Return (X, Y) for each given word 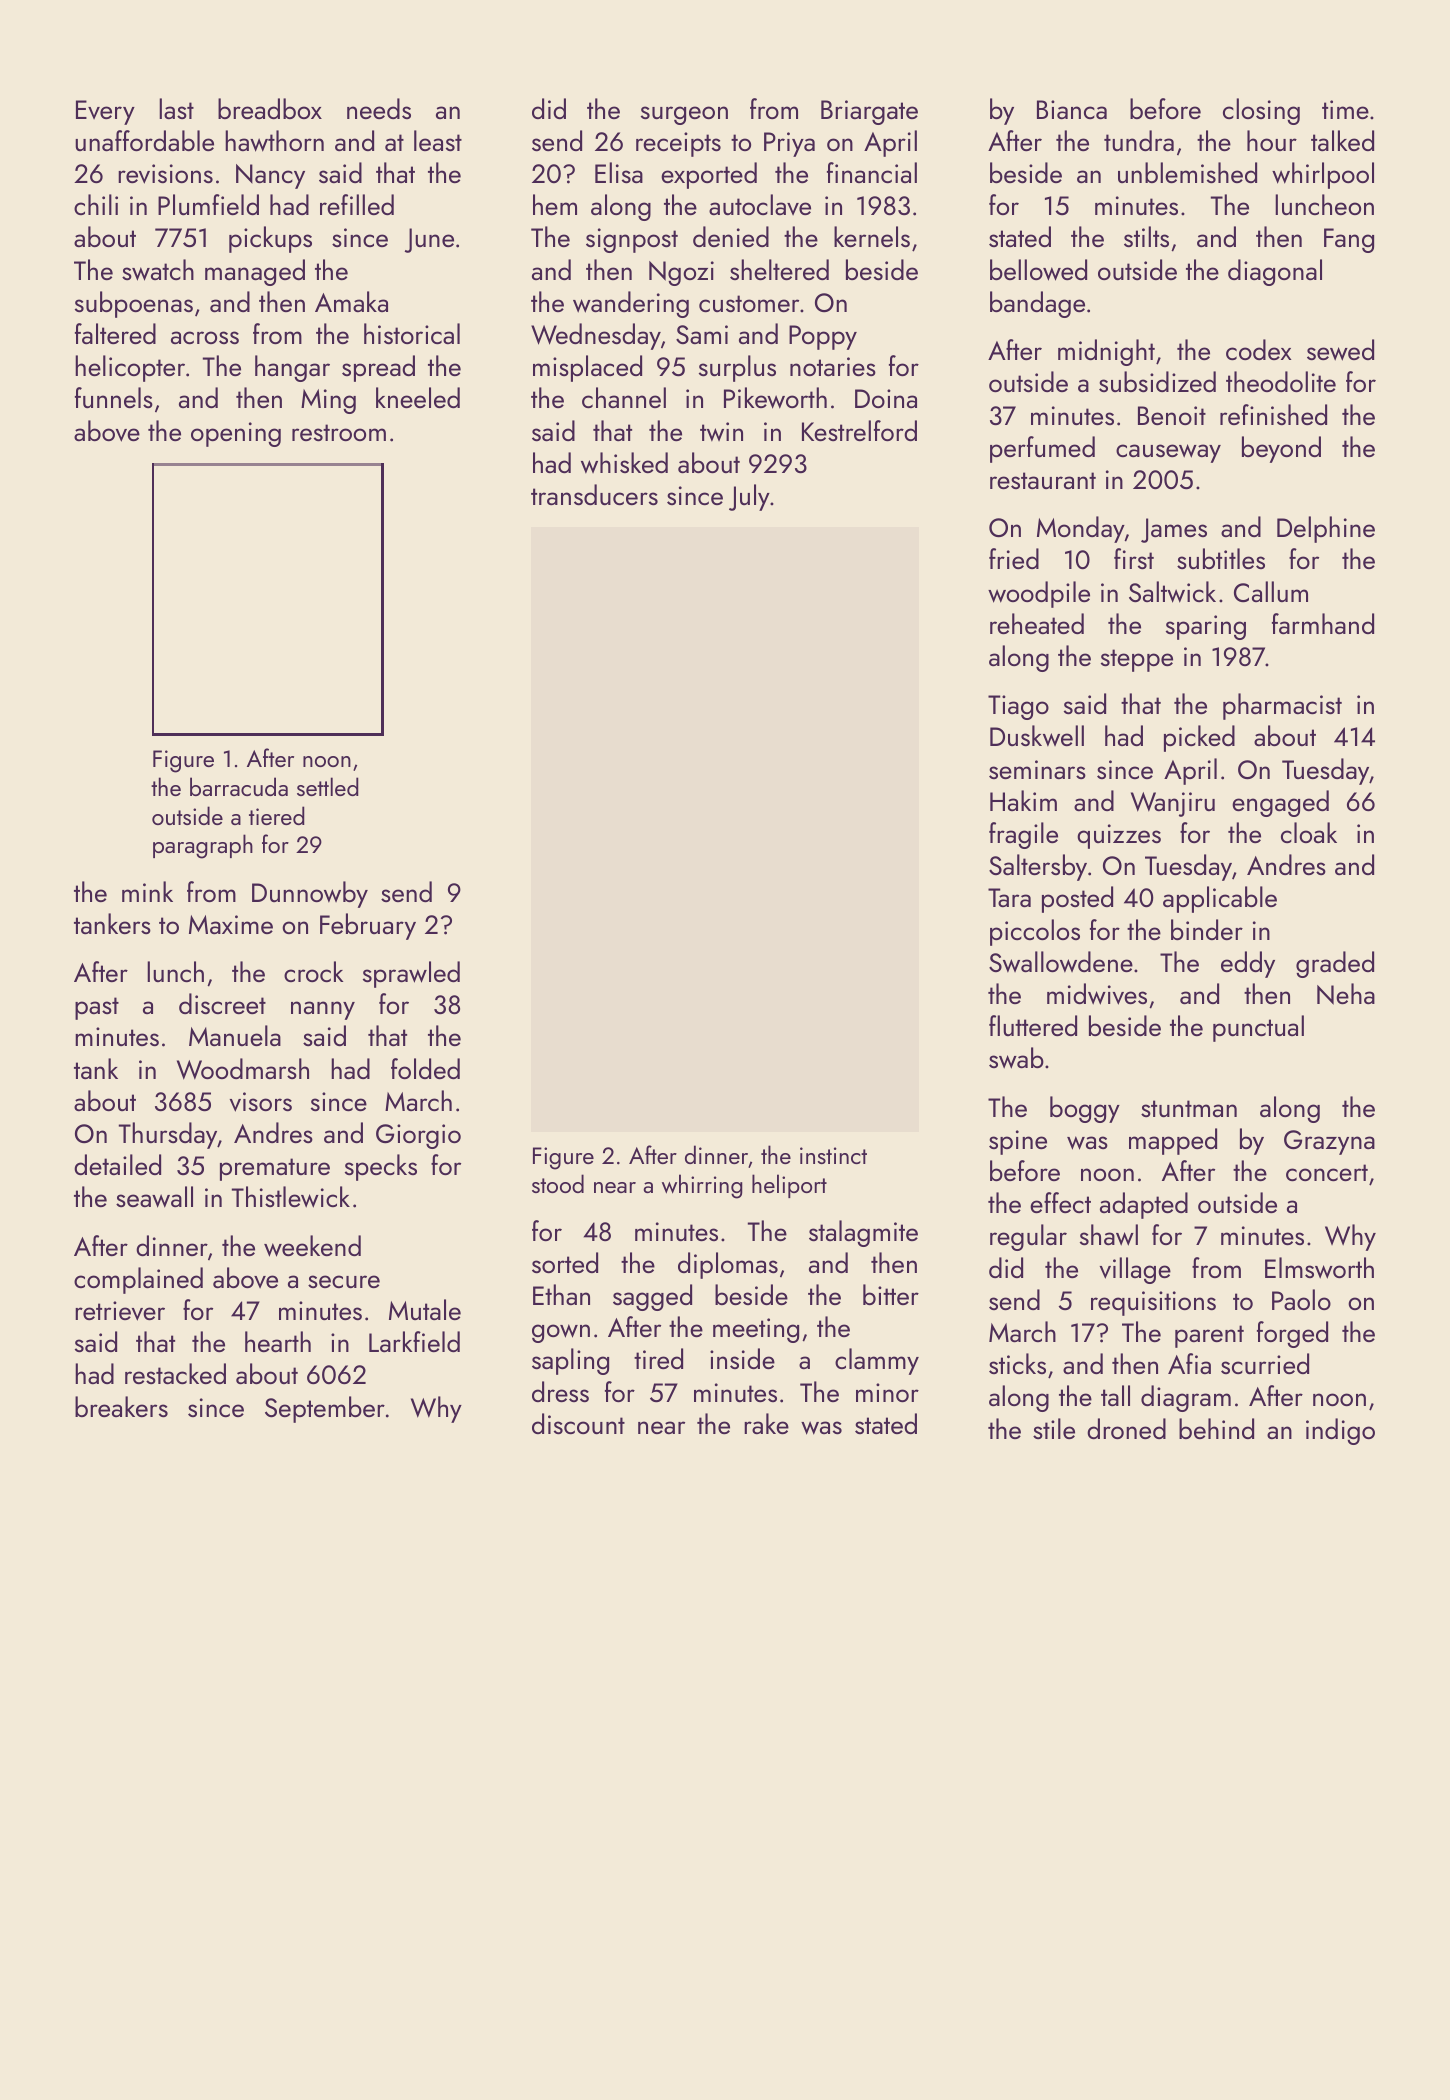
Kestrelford (859, 430)
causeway (1168, 453)
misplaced (587, 368)
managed (255, 272)
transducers (594, 495)
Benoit (1172, 415)
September (325, 1409)
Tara (1009, 897)
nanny (323, 1010)
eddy (1248, 964)
